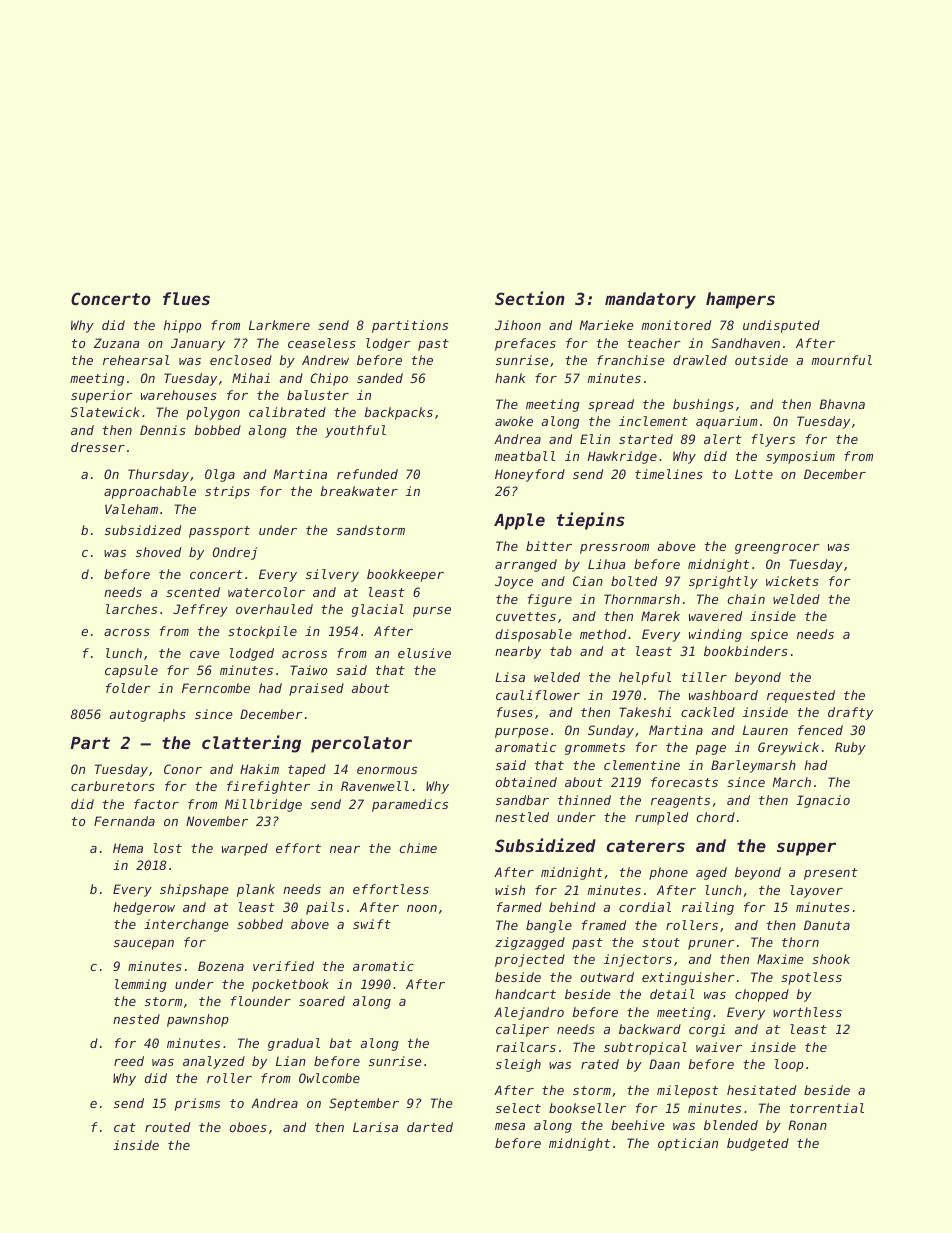 Image resolution: width=952 pixels, height=1233 pixels. What do you see at coordinates (340, 1043) in the document?
I see `bat` at bounding box center [340, 1043].
